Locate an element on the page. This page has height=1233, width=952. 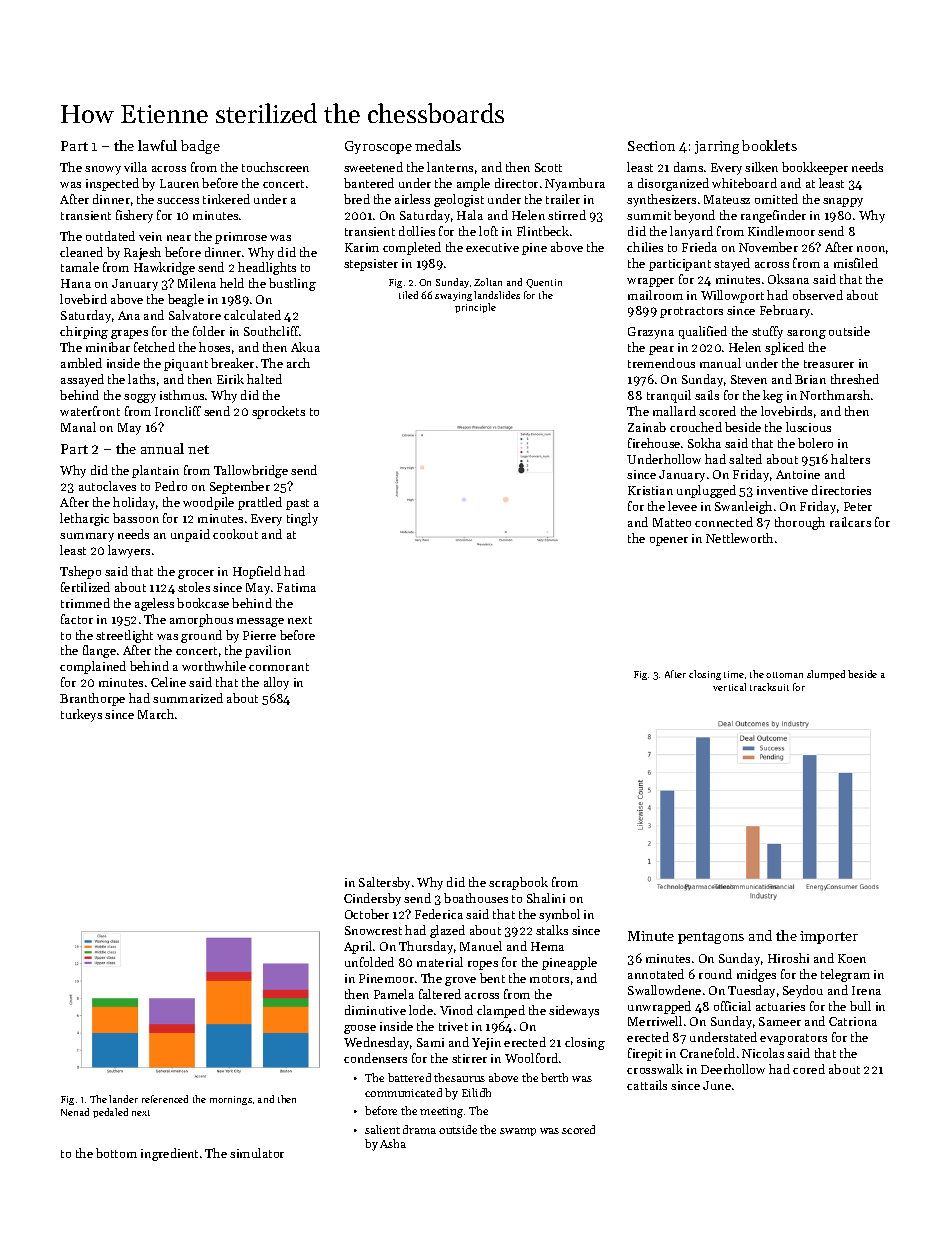
ingredient is located at coordinates (169, 1154).
